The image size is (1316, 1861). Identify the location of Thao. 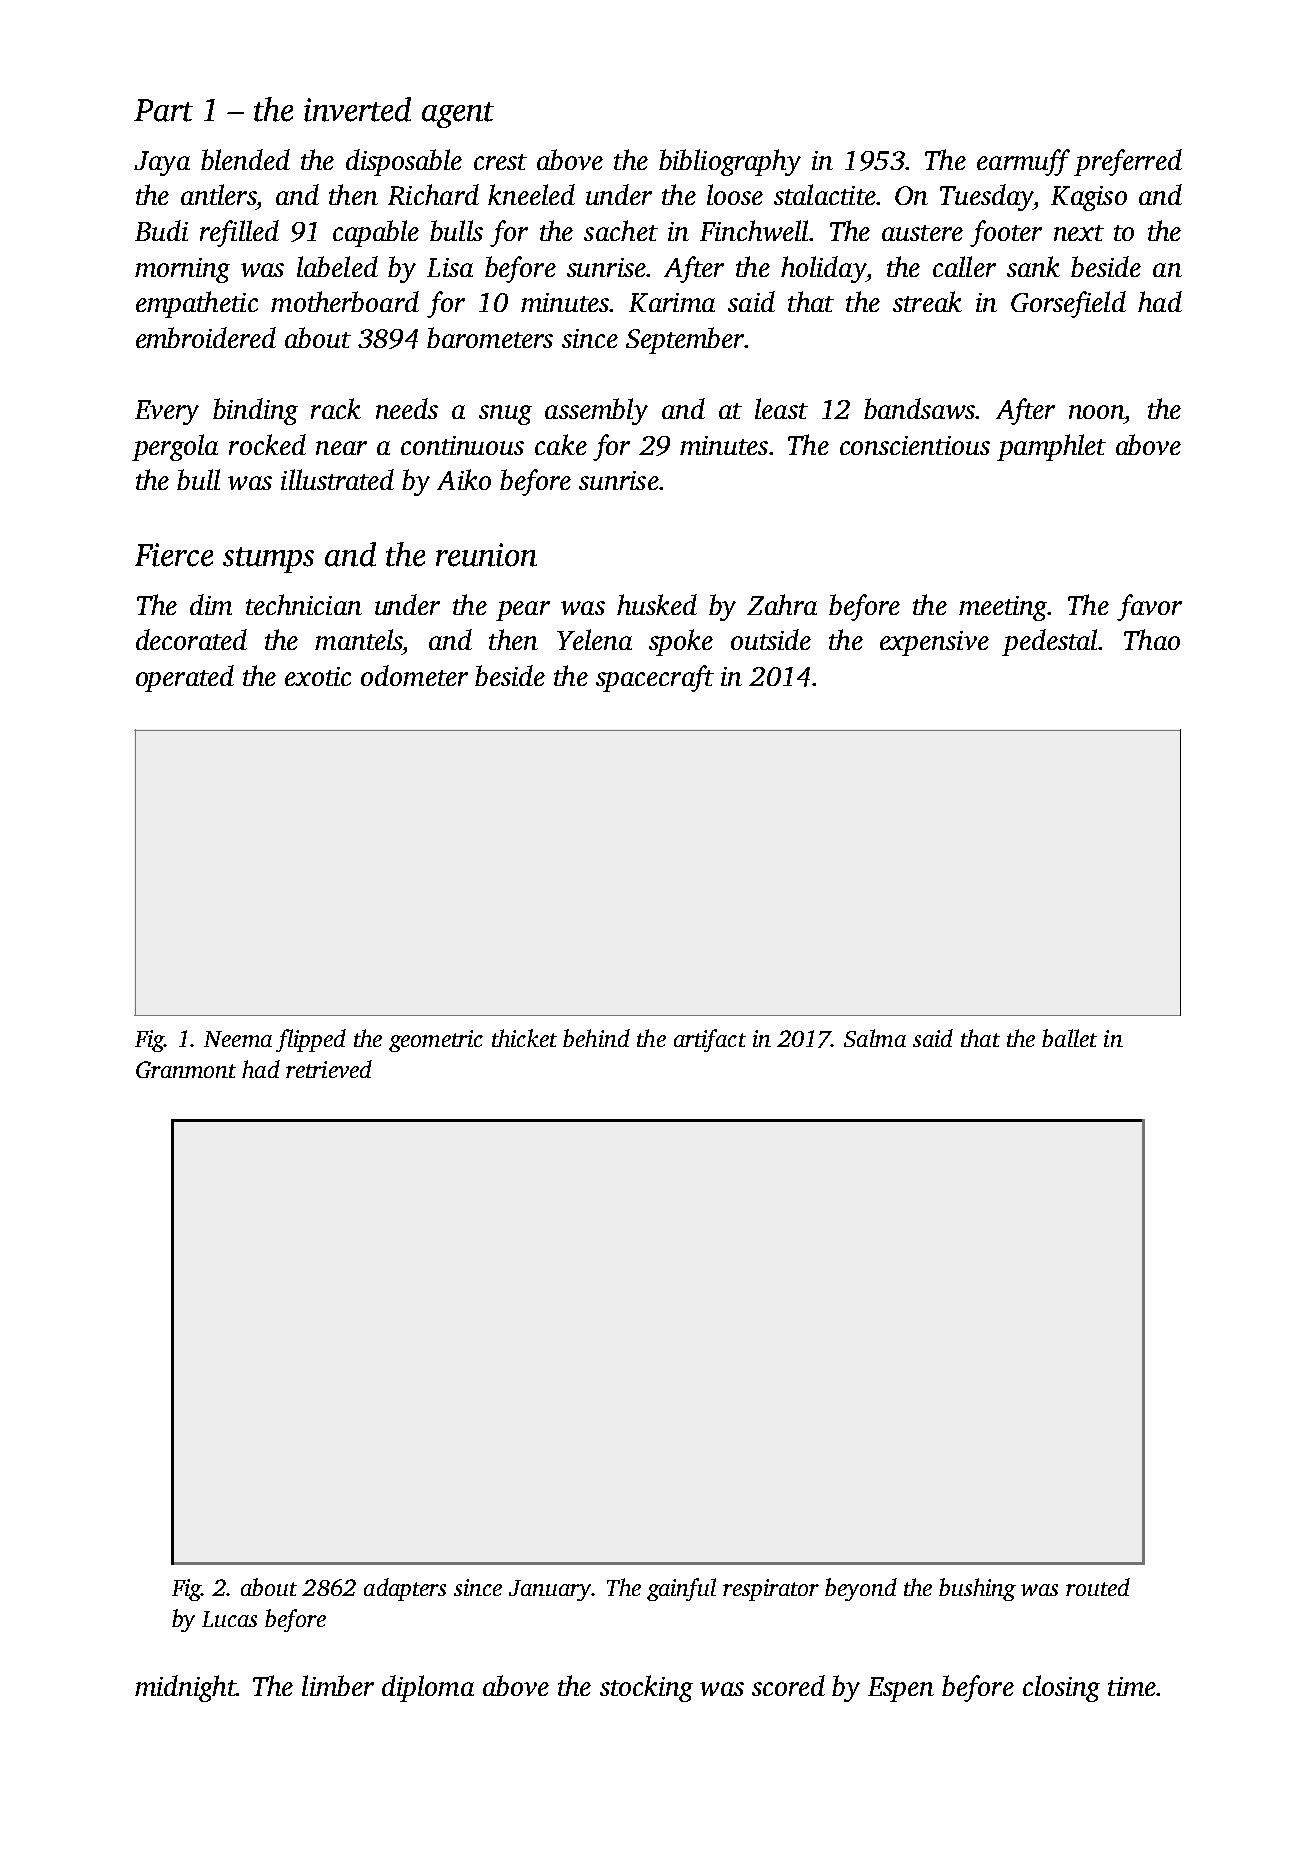
(1152, 639).
